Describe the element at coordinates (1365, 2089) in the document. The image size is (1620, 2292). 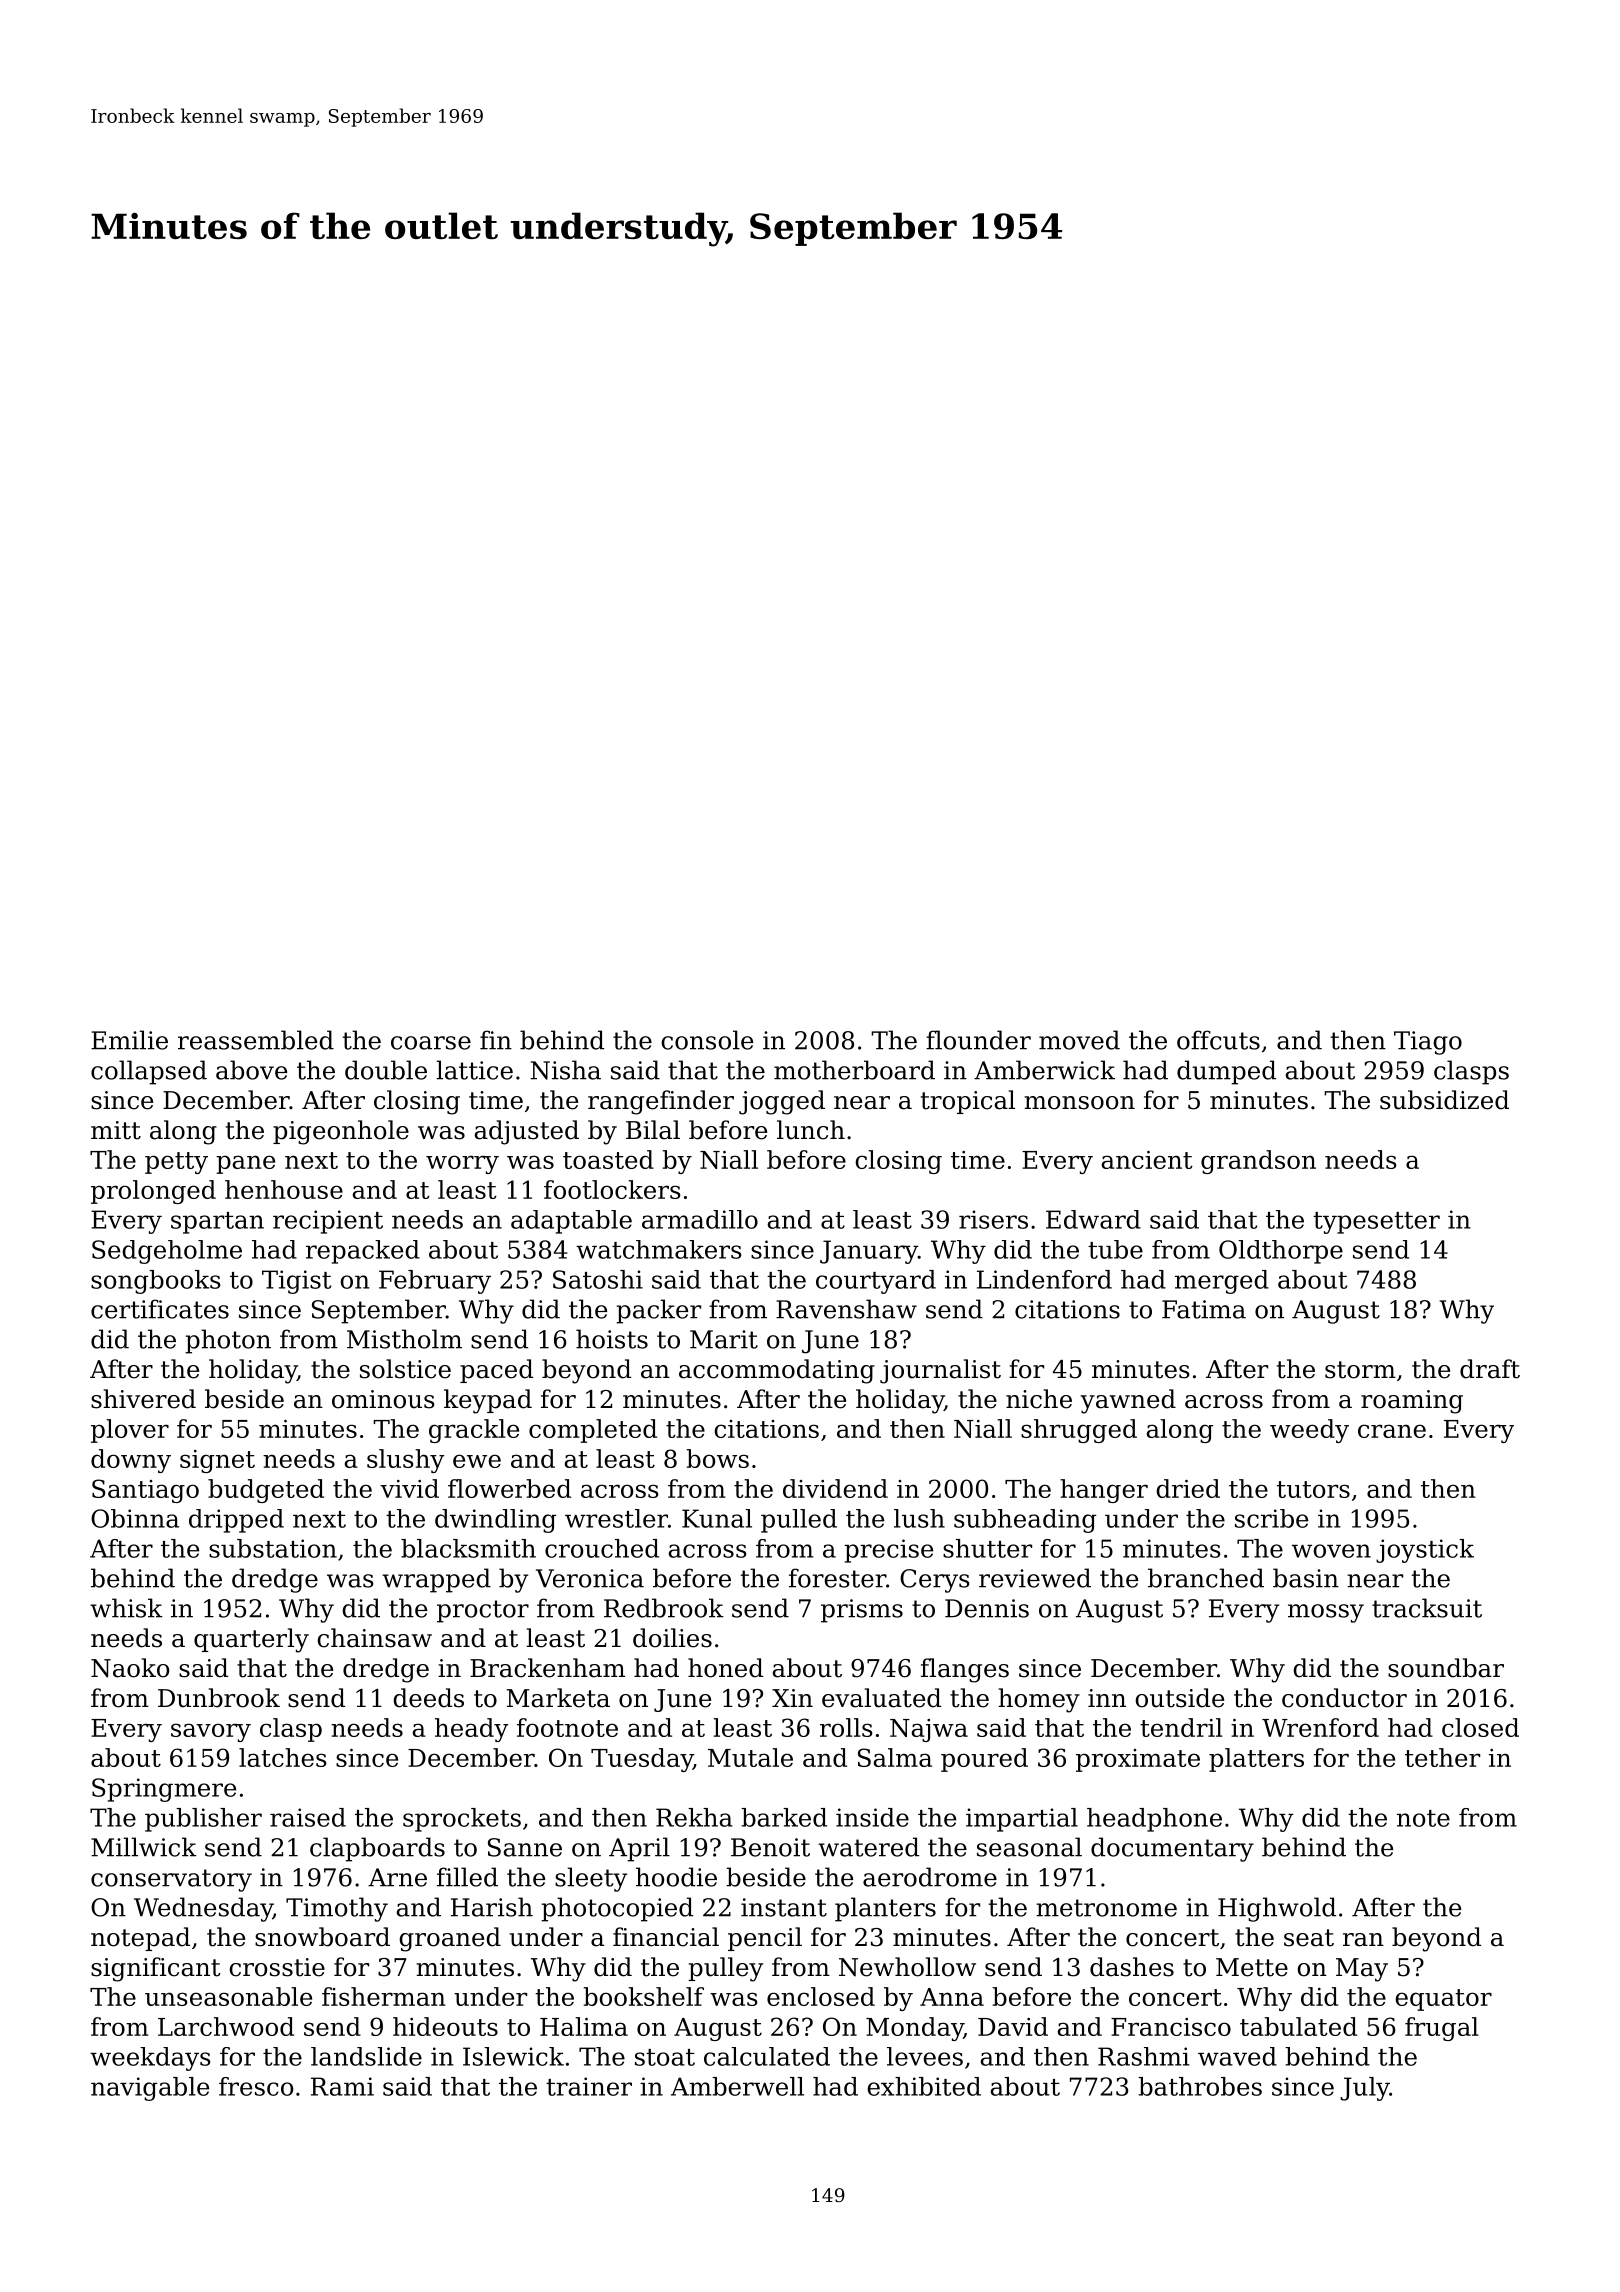
I see `July` at that location.
